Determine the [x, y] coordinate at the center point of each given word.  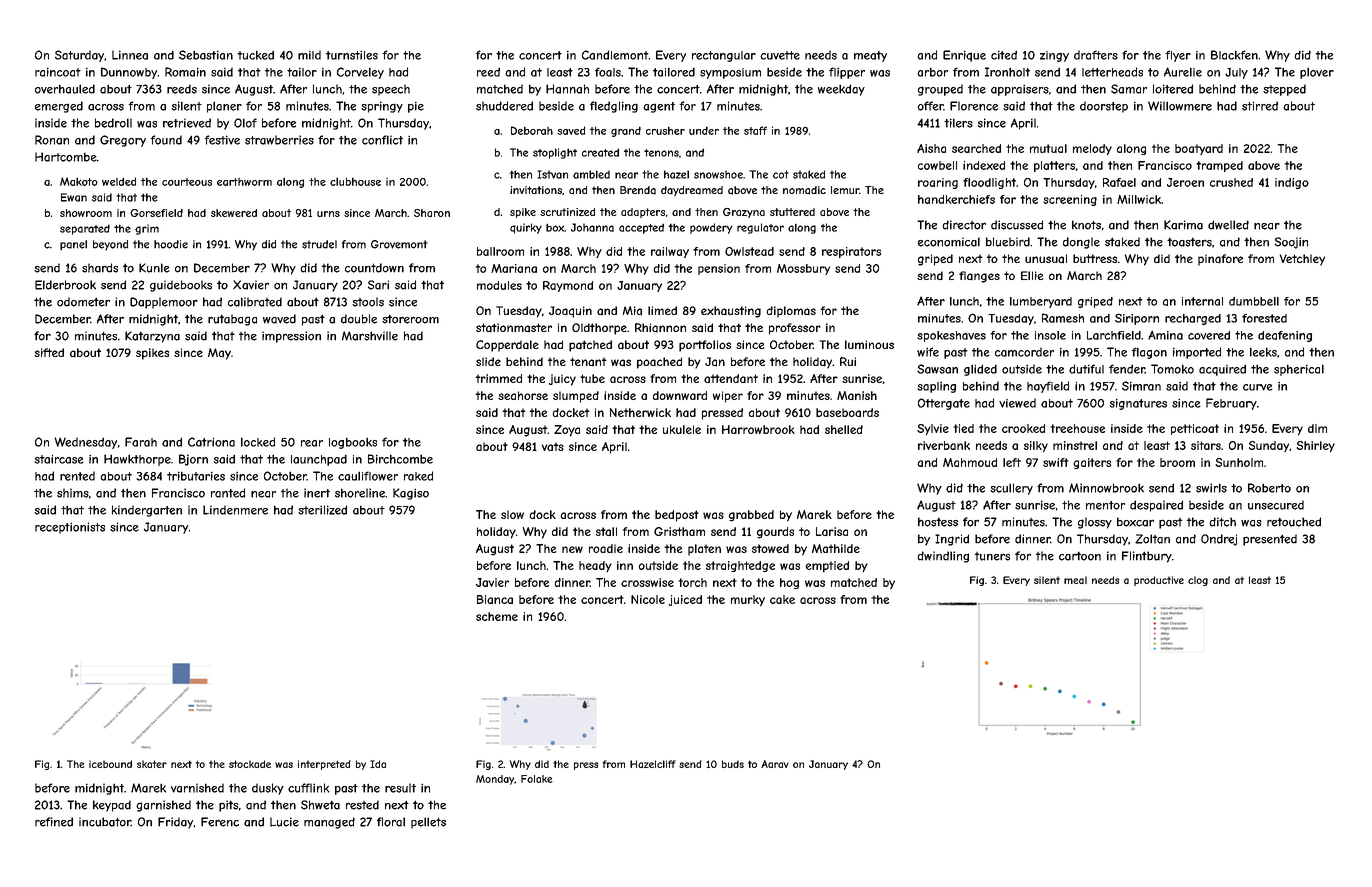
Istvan [552, 174]
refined [54, 822]
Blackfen [1234, 55]
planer [224, 107]
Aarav [775, 764]
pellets [428, 823]
